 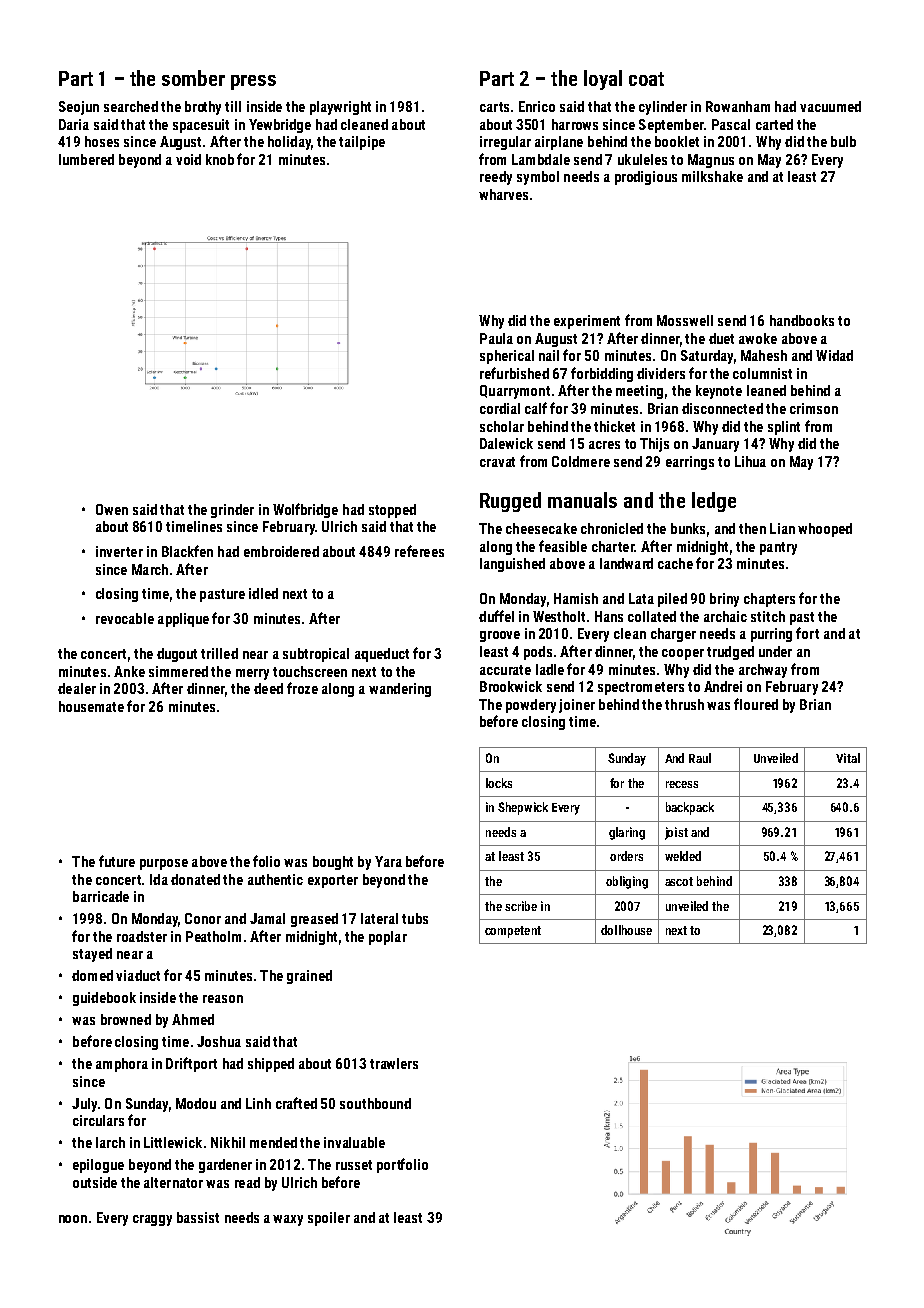 I want to click on referees, so click(x=419, y=551).
